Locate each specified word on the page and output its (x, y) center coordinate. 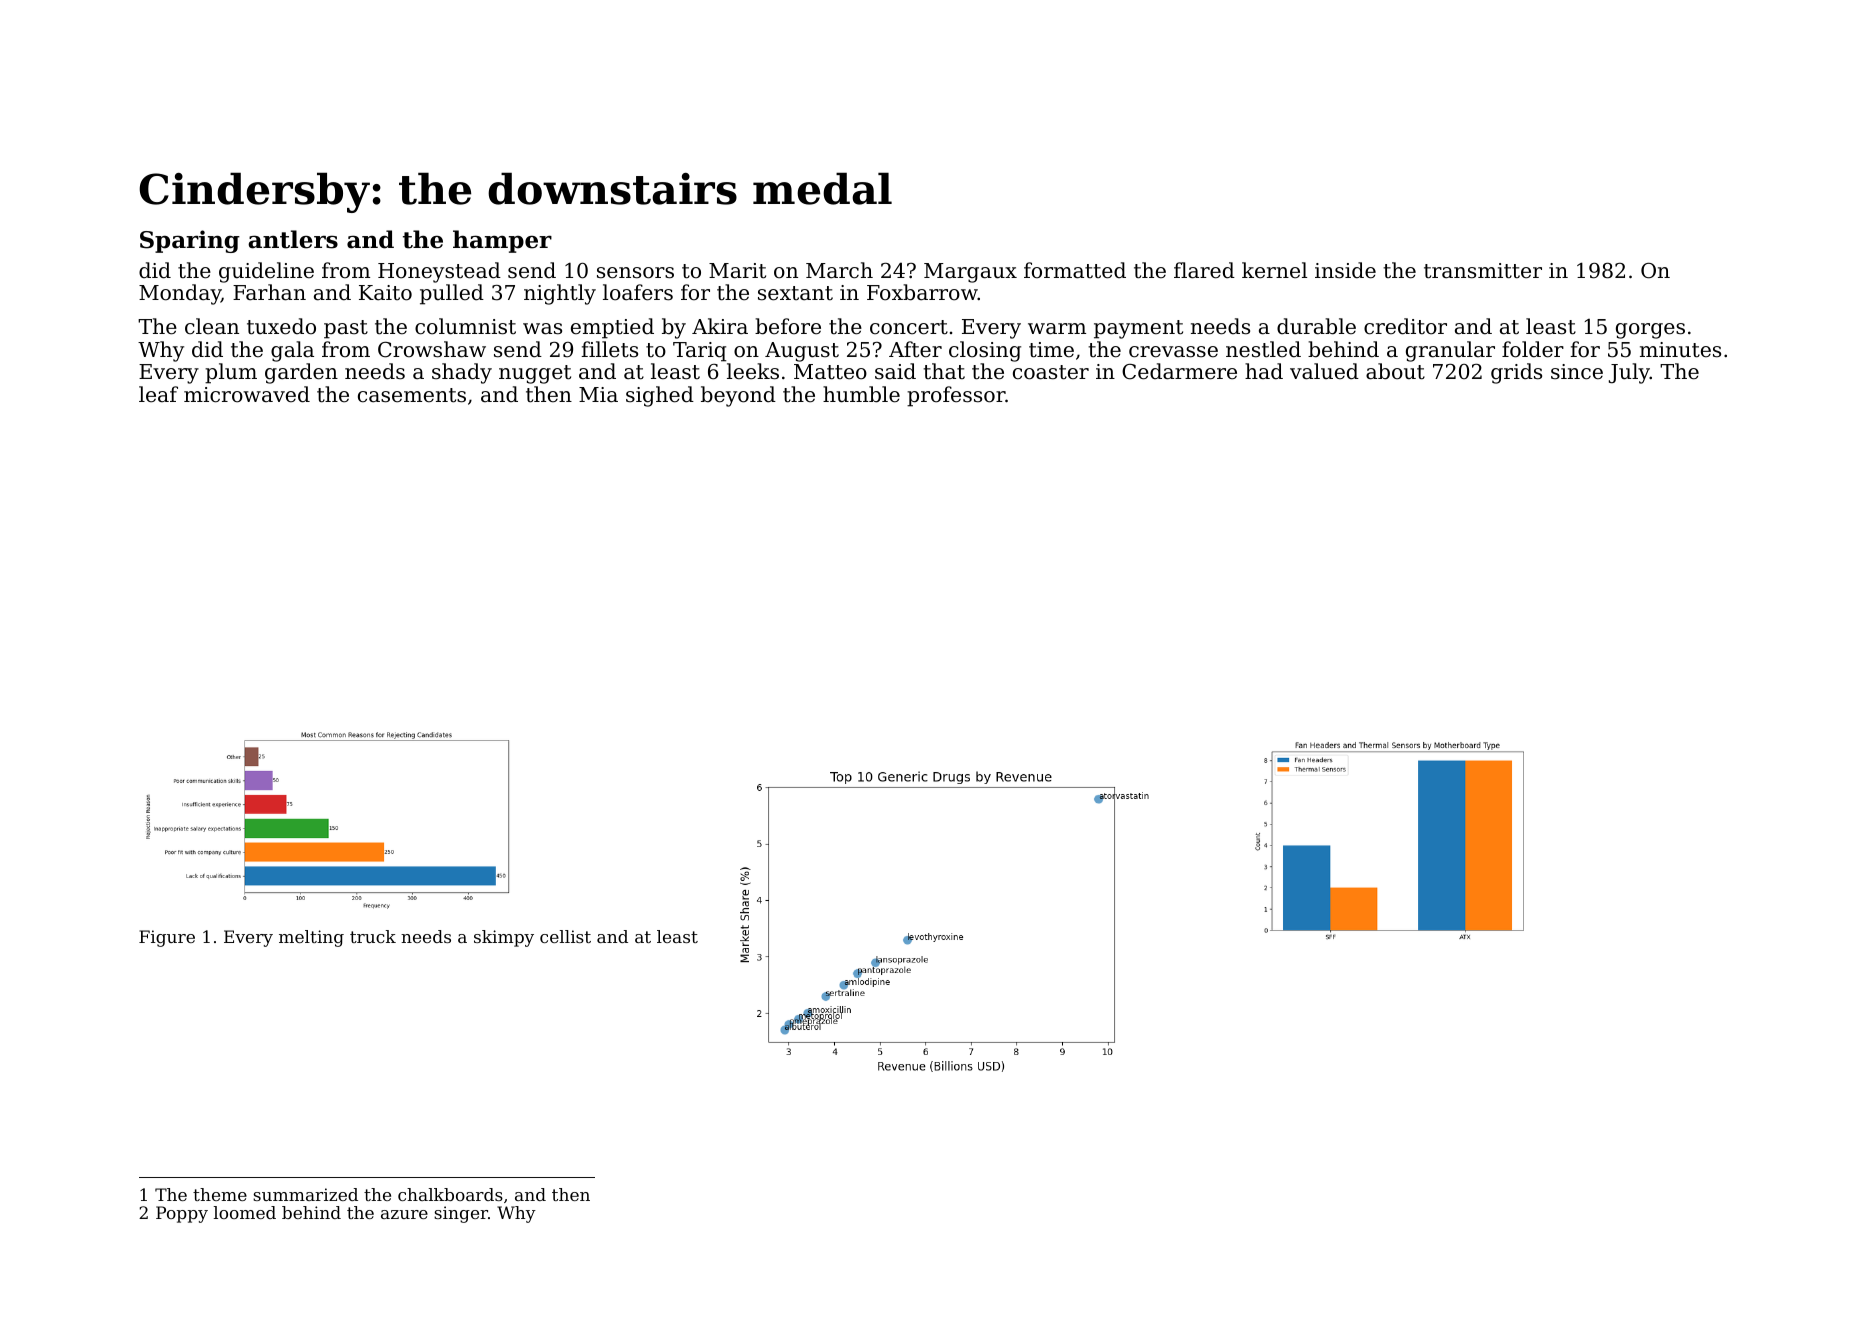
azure (404, 1214)
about (1395, 371)
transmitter (1483, 271)
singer (461, 1214)
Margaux (970, 273)
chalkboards (450, 1194)
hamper (502, 241)
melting (311, 938)
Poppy (182, 1214)
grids (1516, 373)
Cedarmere (1179, 371)
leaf (158, 394)
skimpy (504, 938)
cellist (565, 936)
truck (373, 936)
